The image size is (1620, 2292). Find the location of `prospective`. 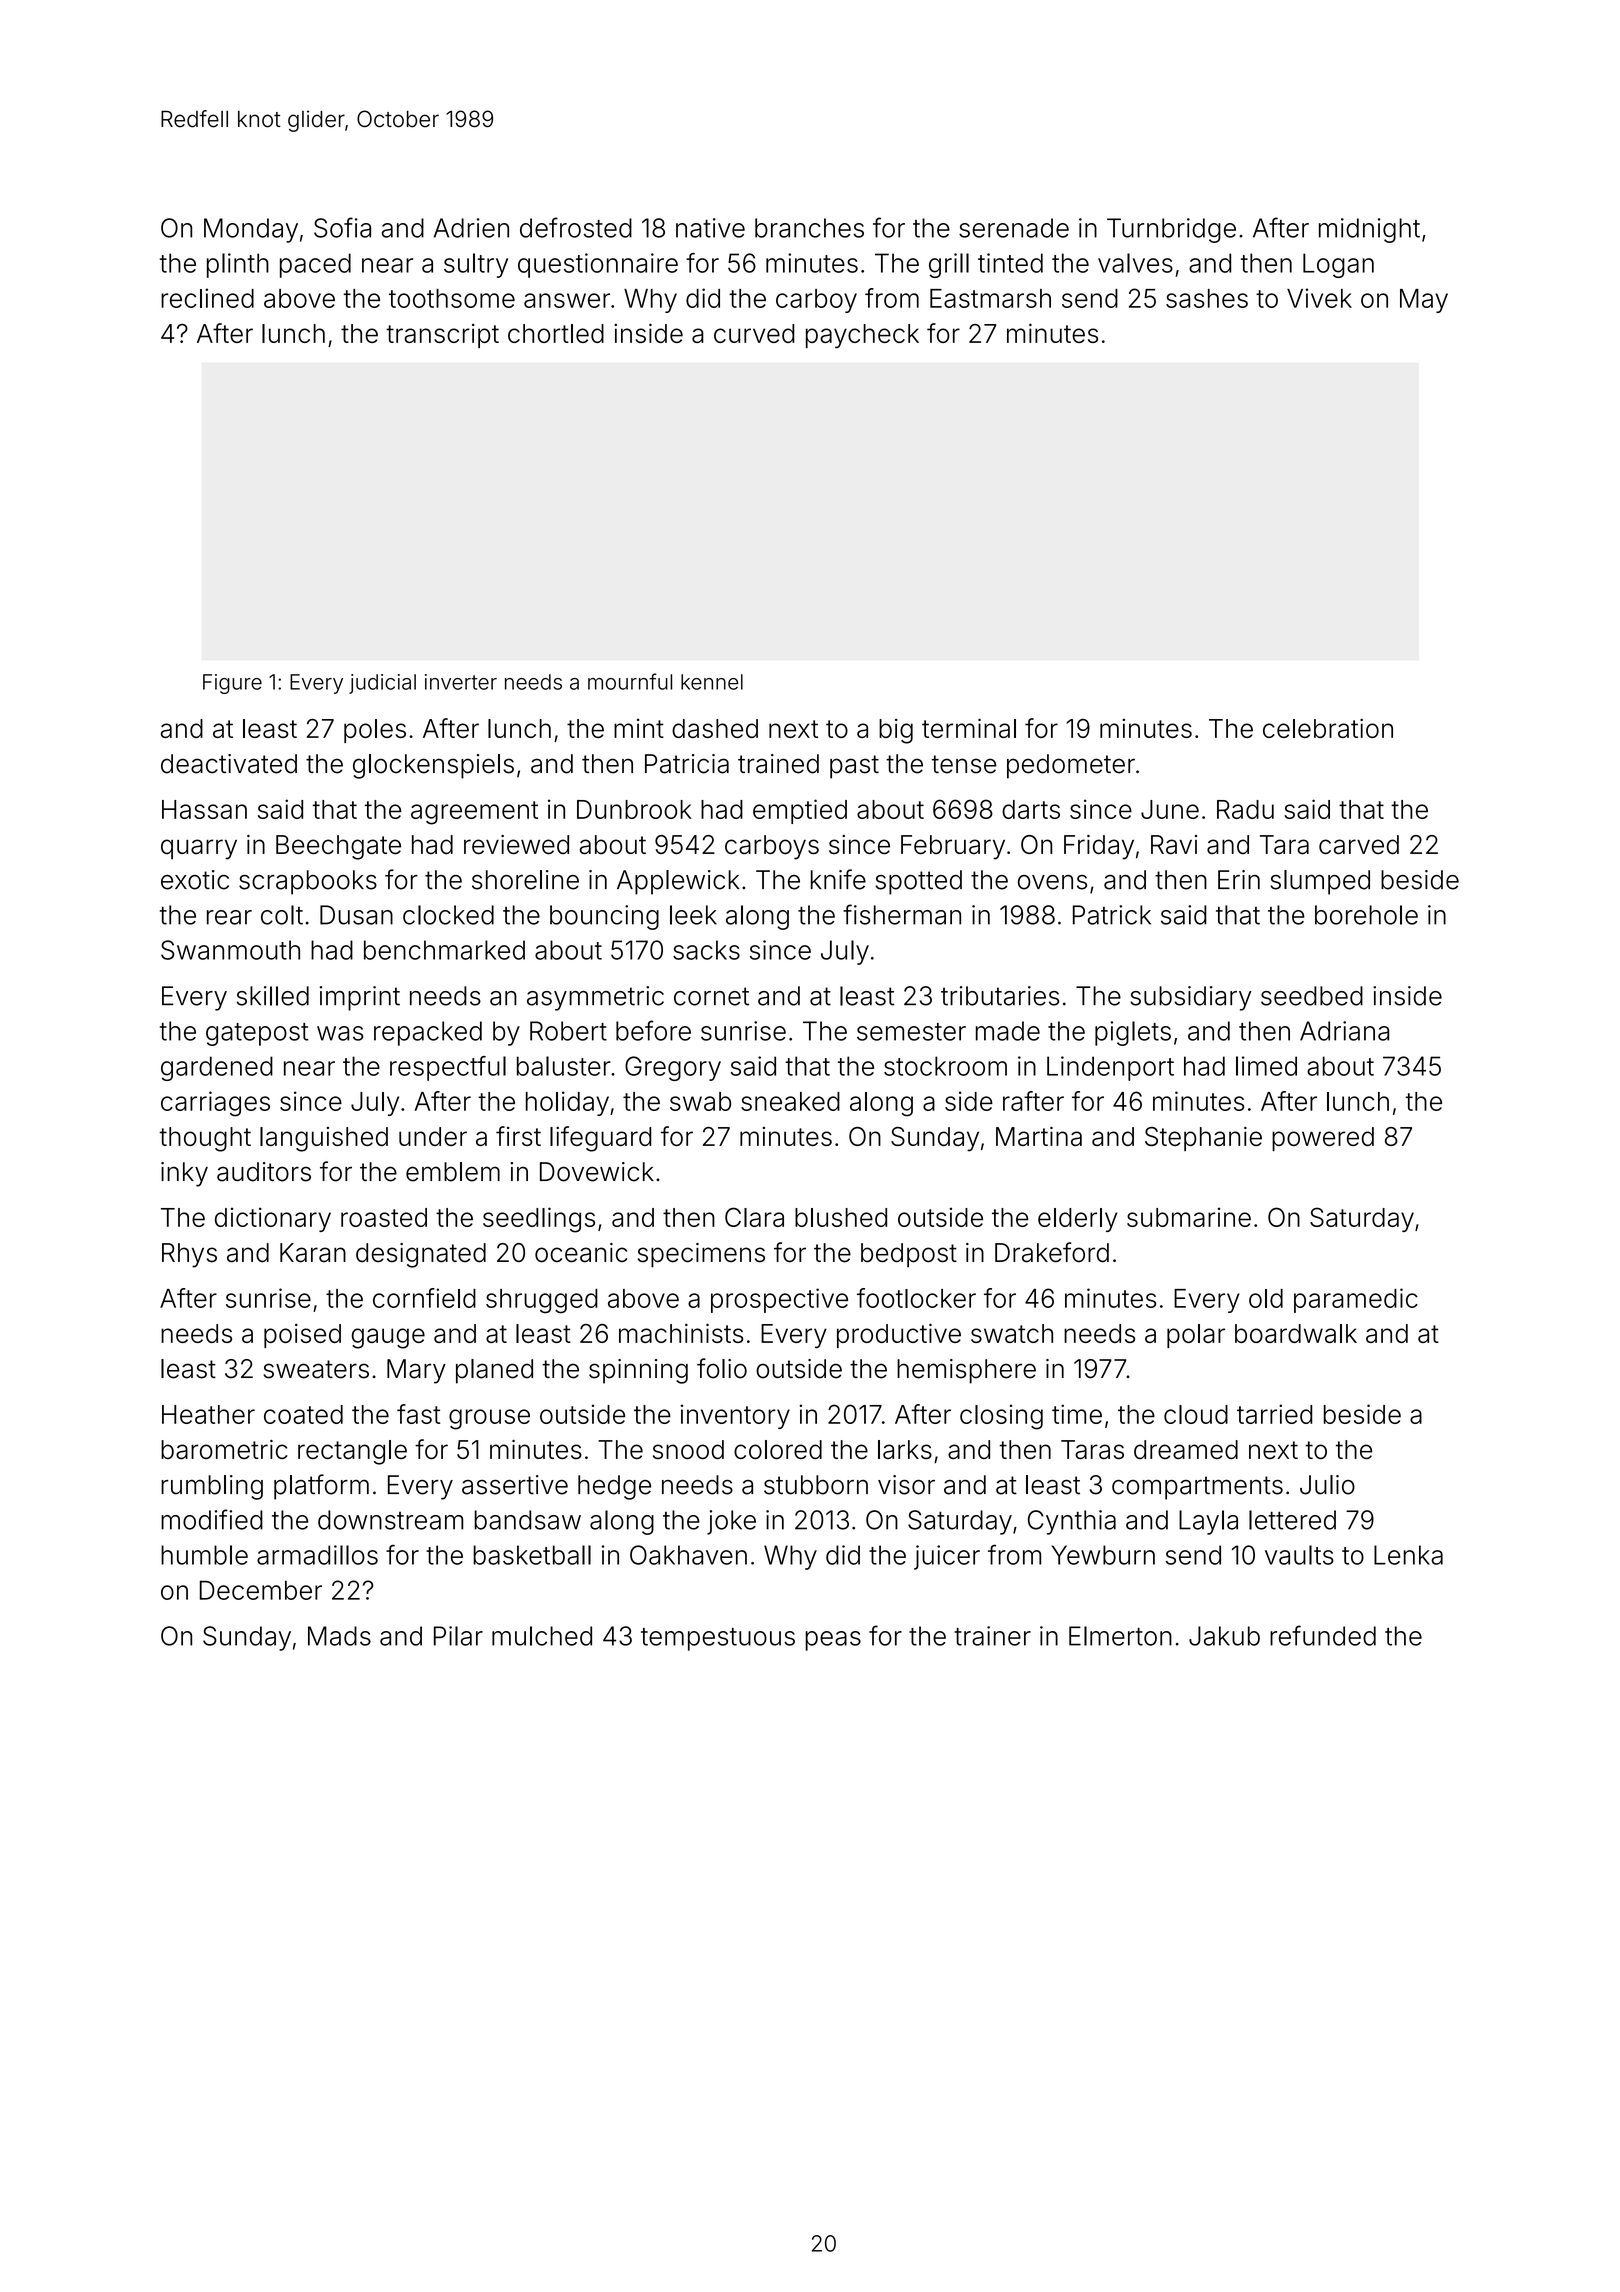

prospective is located at coordinates (779, 1300).
